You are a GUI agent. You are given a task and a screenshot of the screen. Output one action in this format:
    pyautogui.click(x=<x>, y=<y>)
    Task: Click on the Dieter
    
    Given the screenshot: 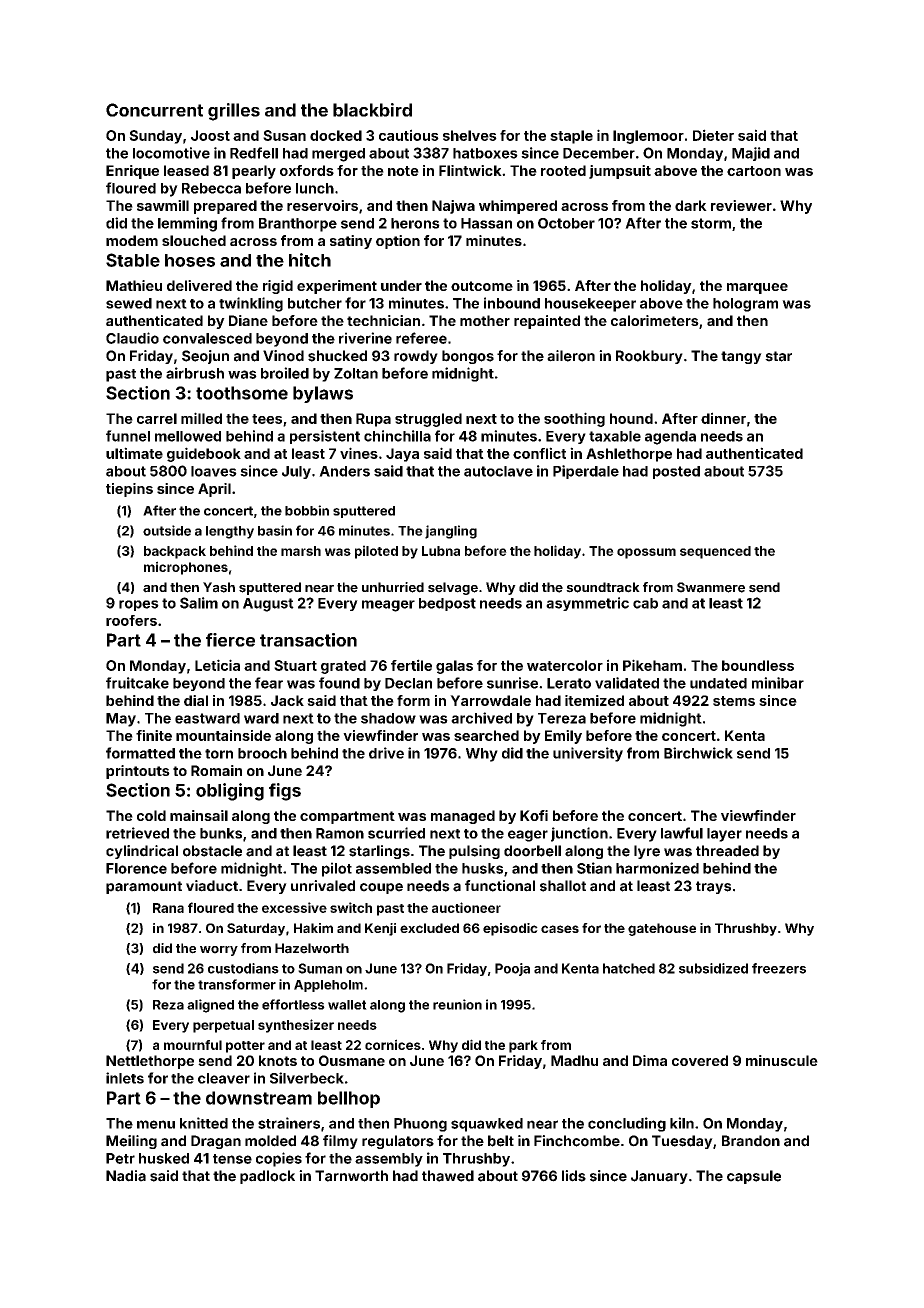 What is the action you would take?
    pyautogui.click(x=713, y=135)
